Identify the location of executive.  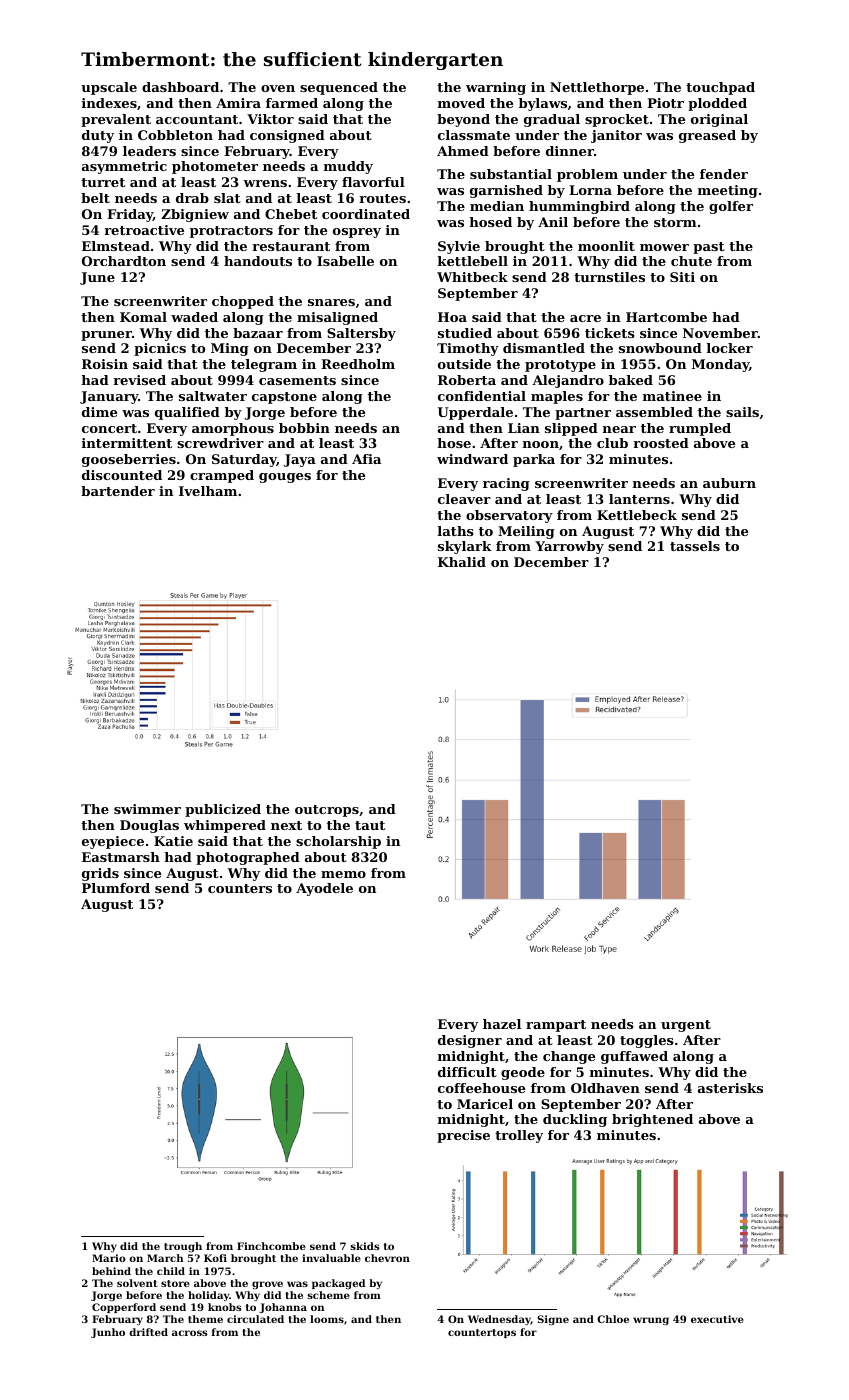
(717, 1319).
